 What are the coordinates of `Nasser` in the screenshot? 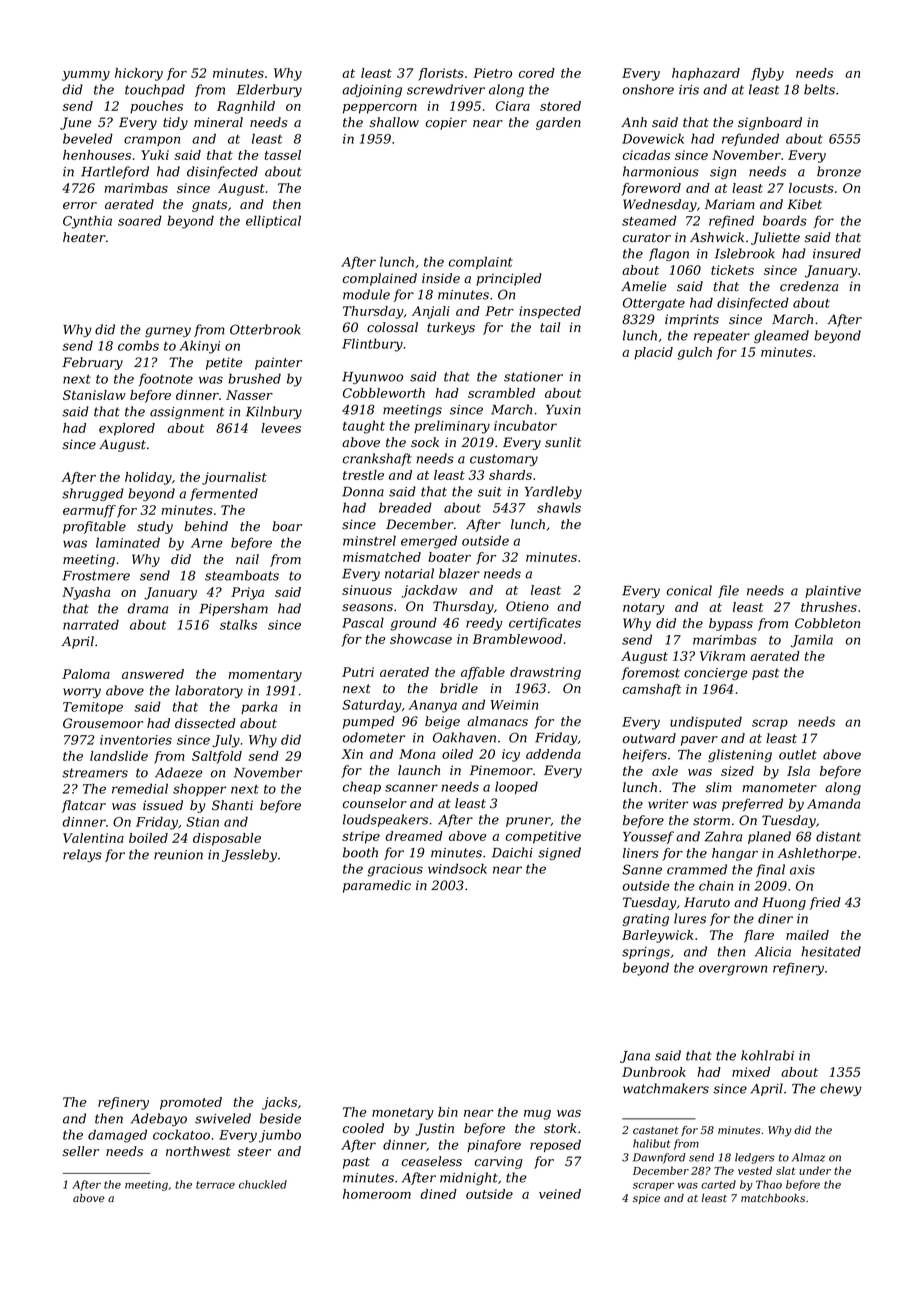 It's located at (249, 395).
